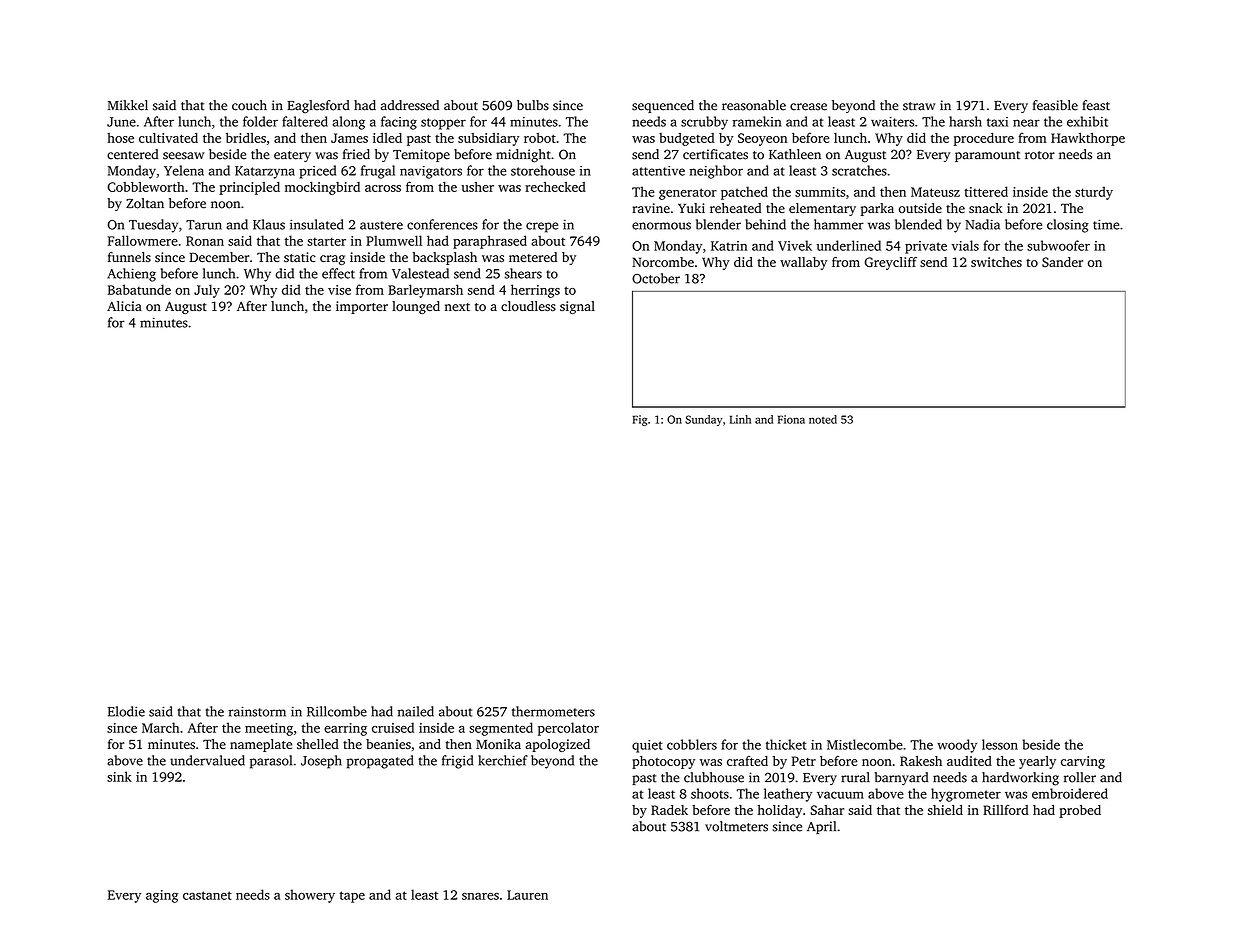 The width and height of the screenshot is (1233, 952). I want to click on idled, so click(387, 138).
